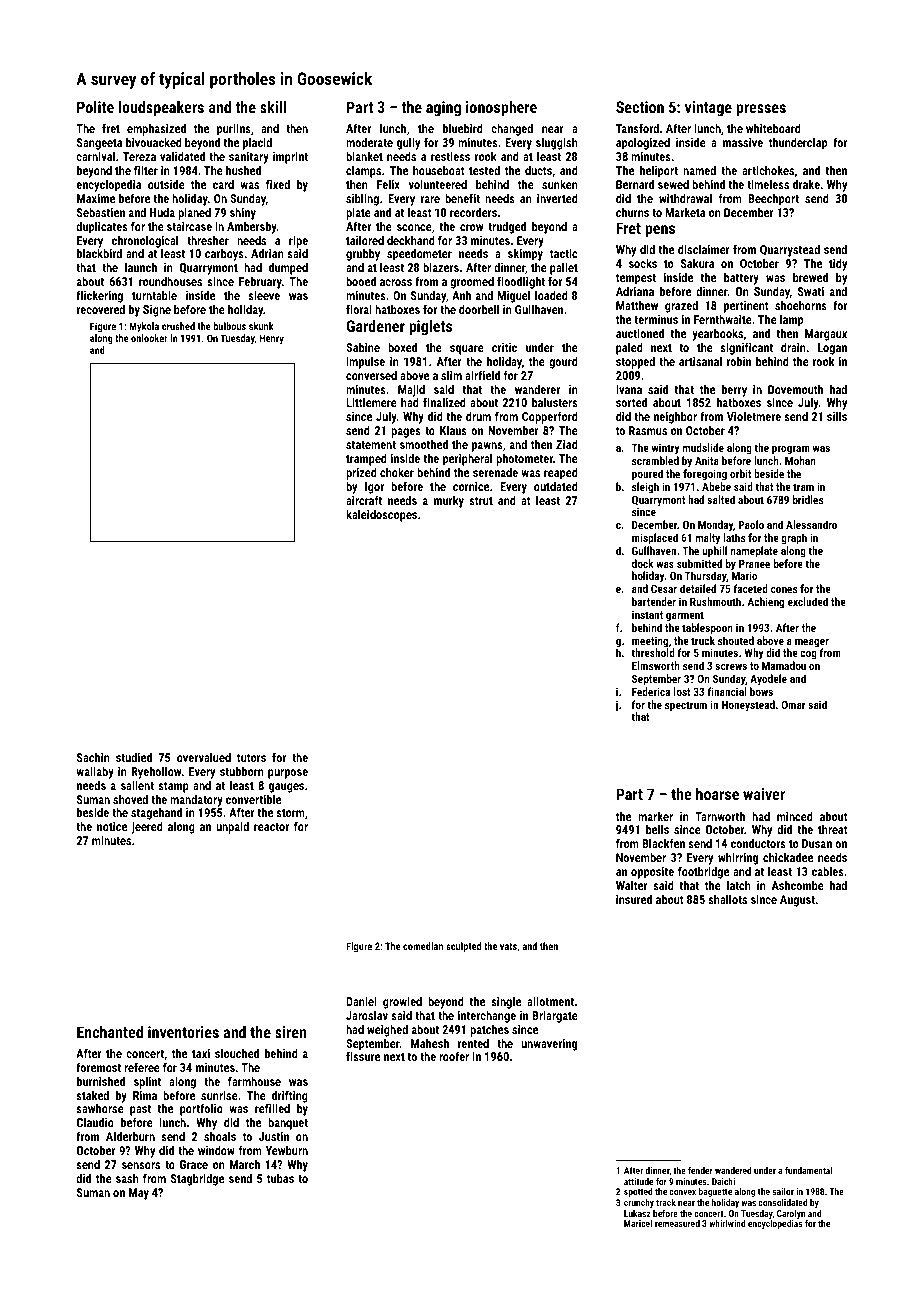  Describe the element at coordinates (95, 1122) in the screenshot. I see `Claudio` at that location.
